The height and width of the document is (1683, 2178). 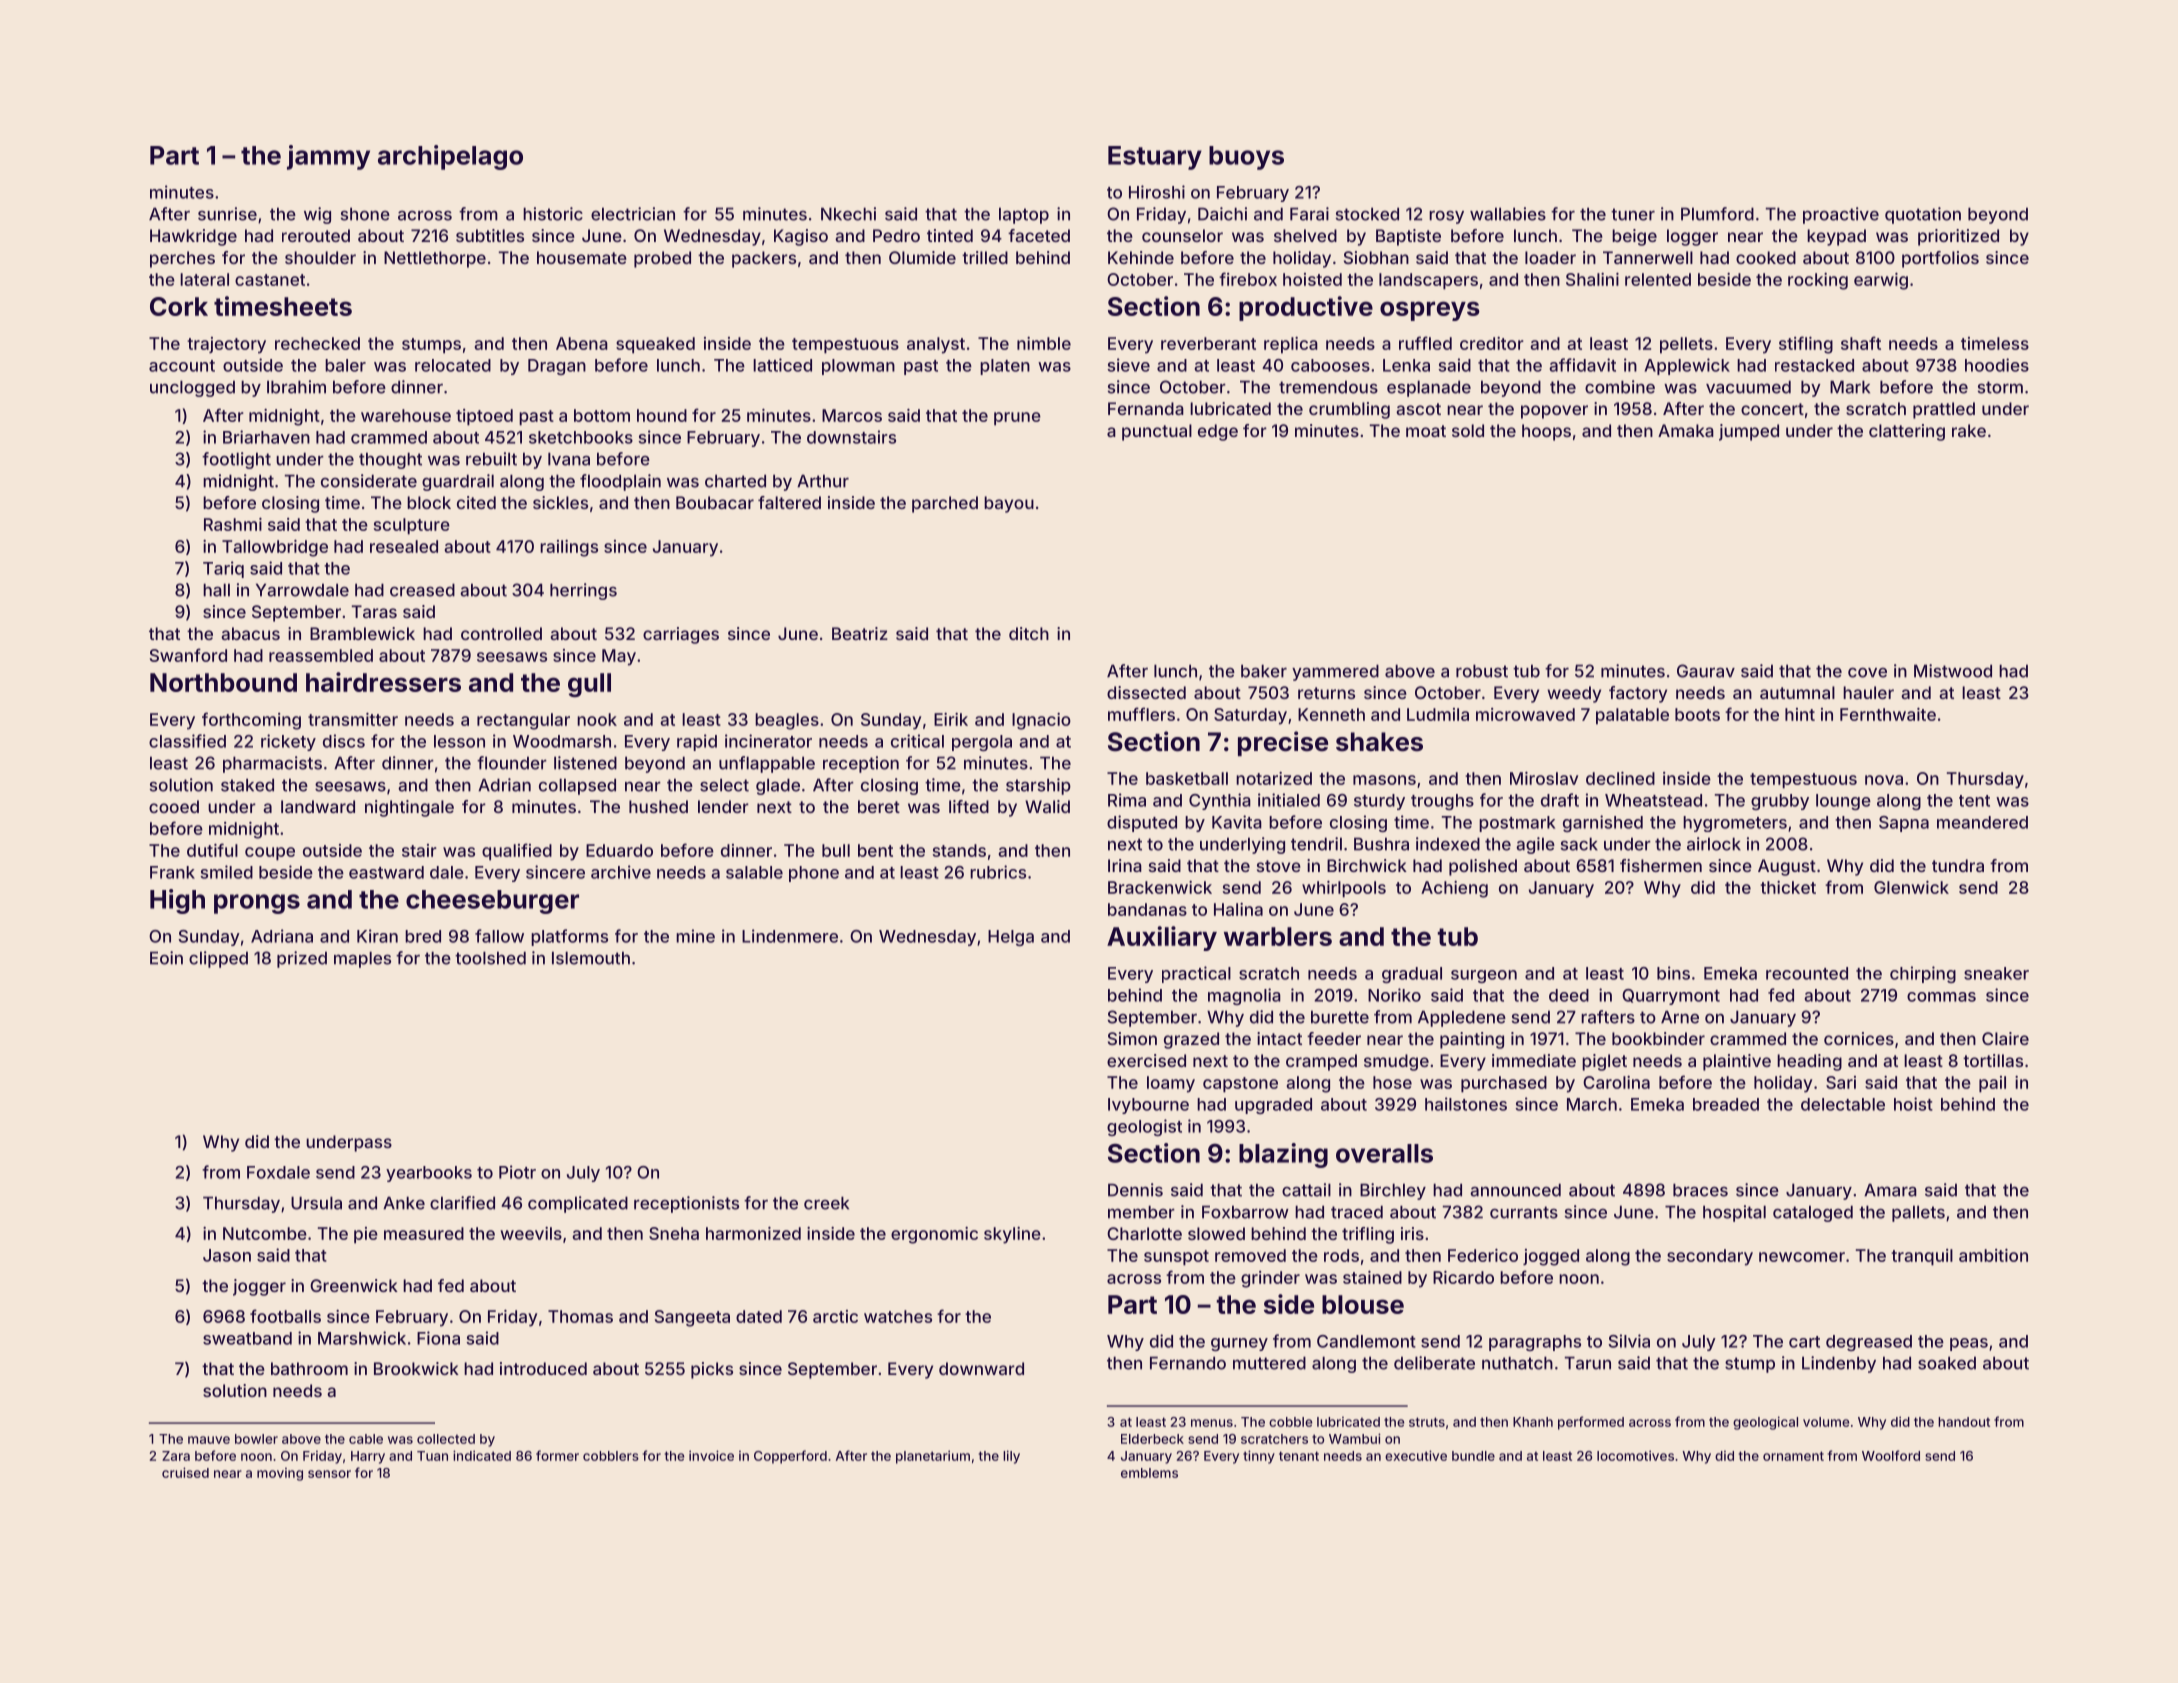 I want to click on Estuary, so click(x=1155, y=158).
